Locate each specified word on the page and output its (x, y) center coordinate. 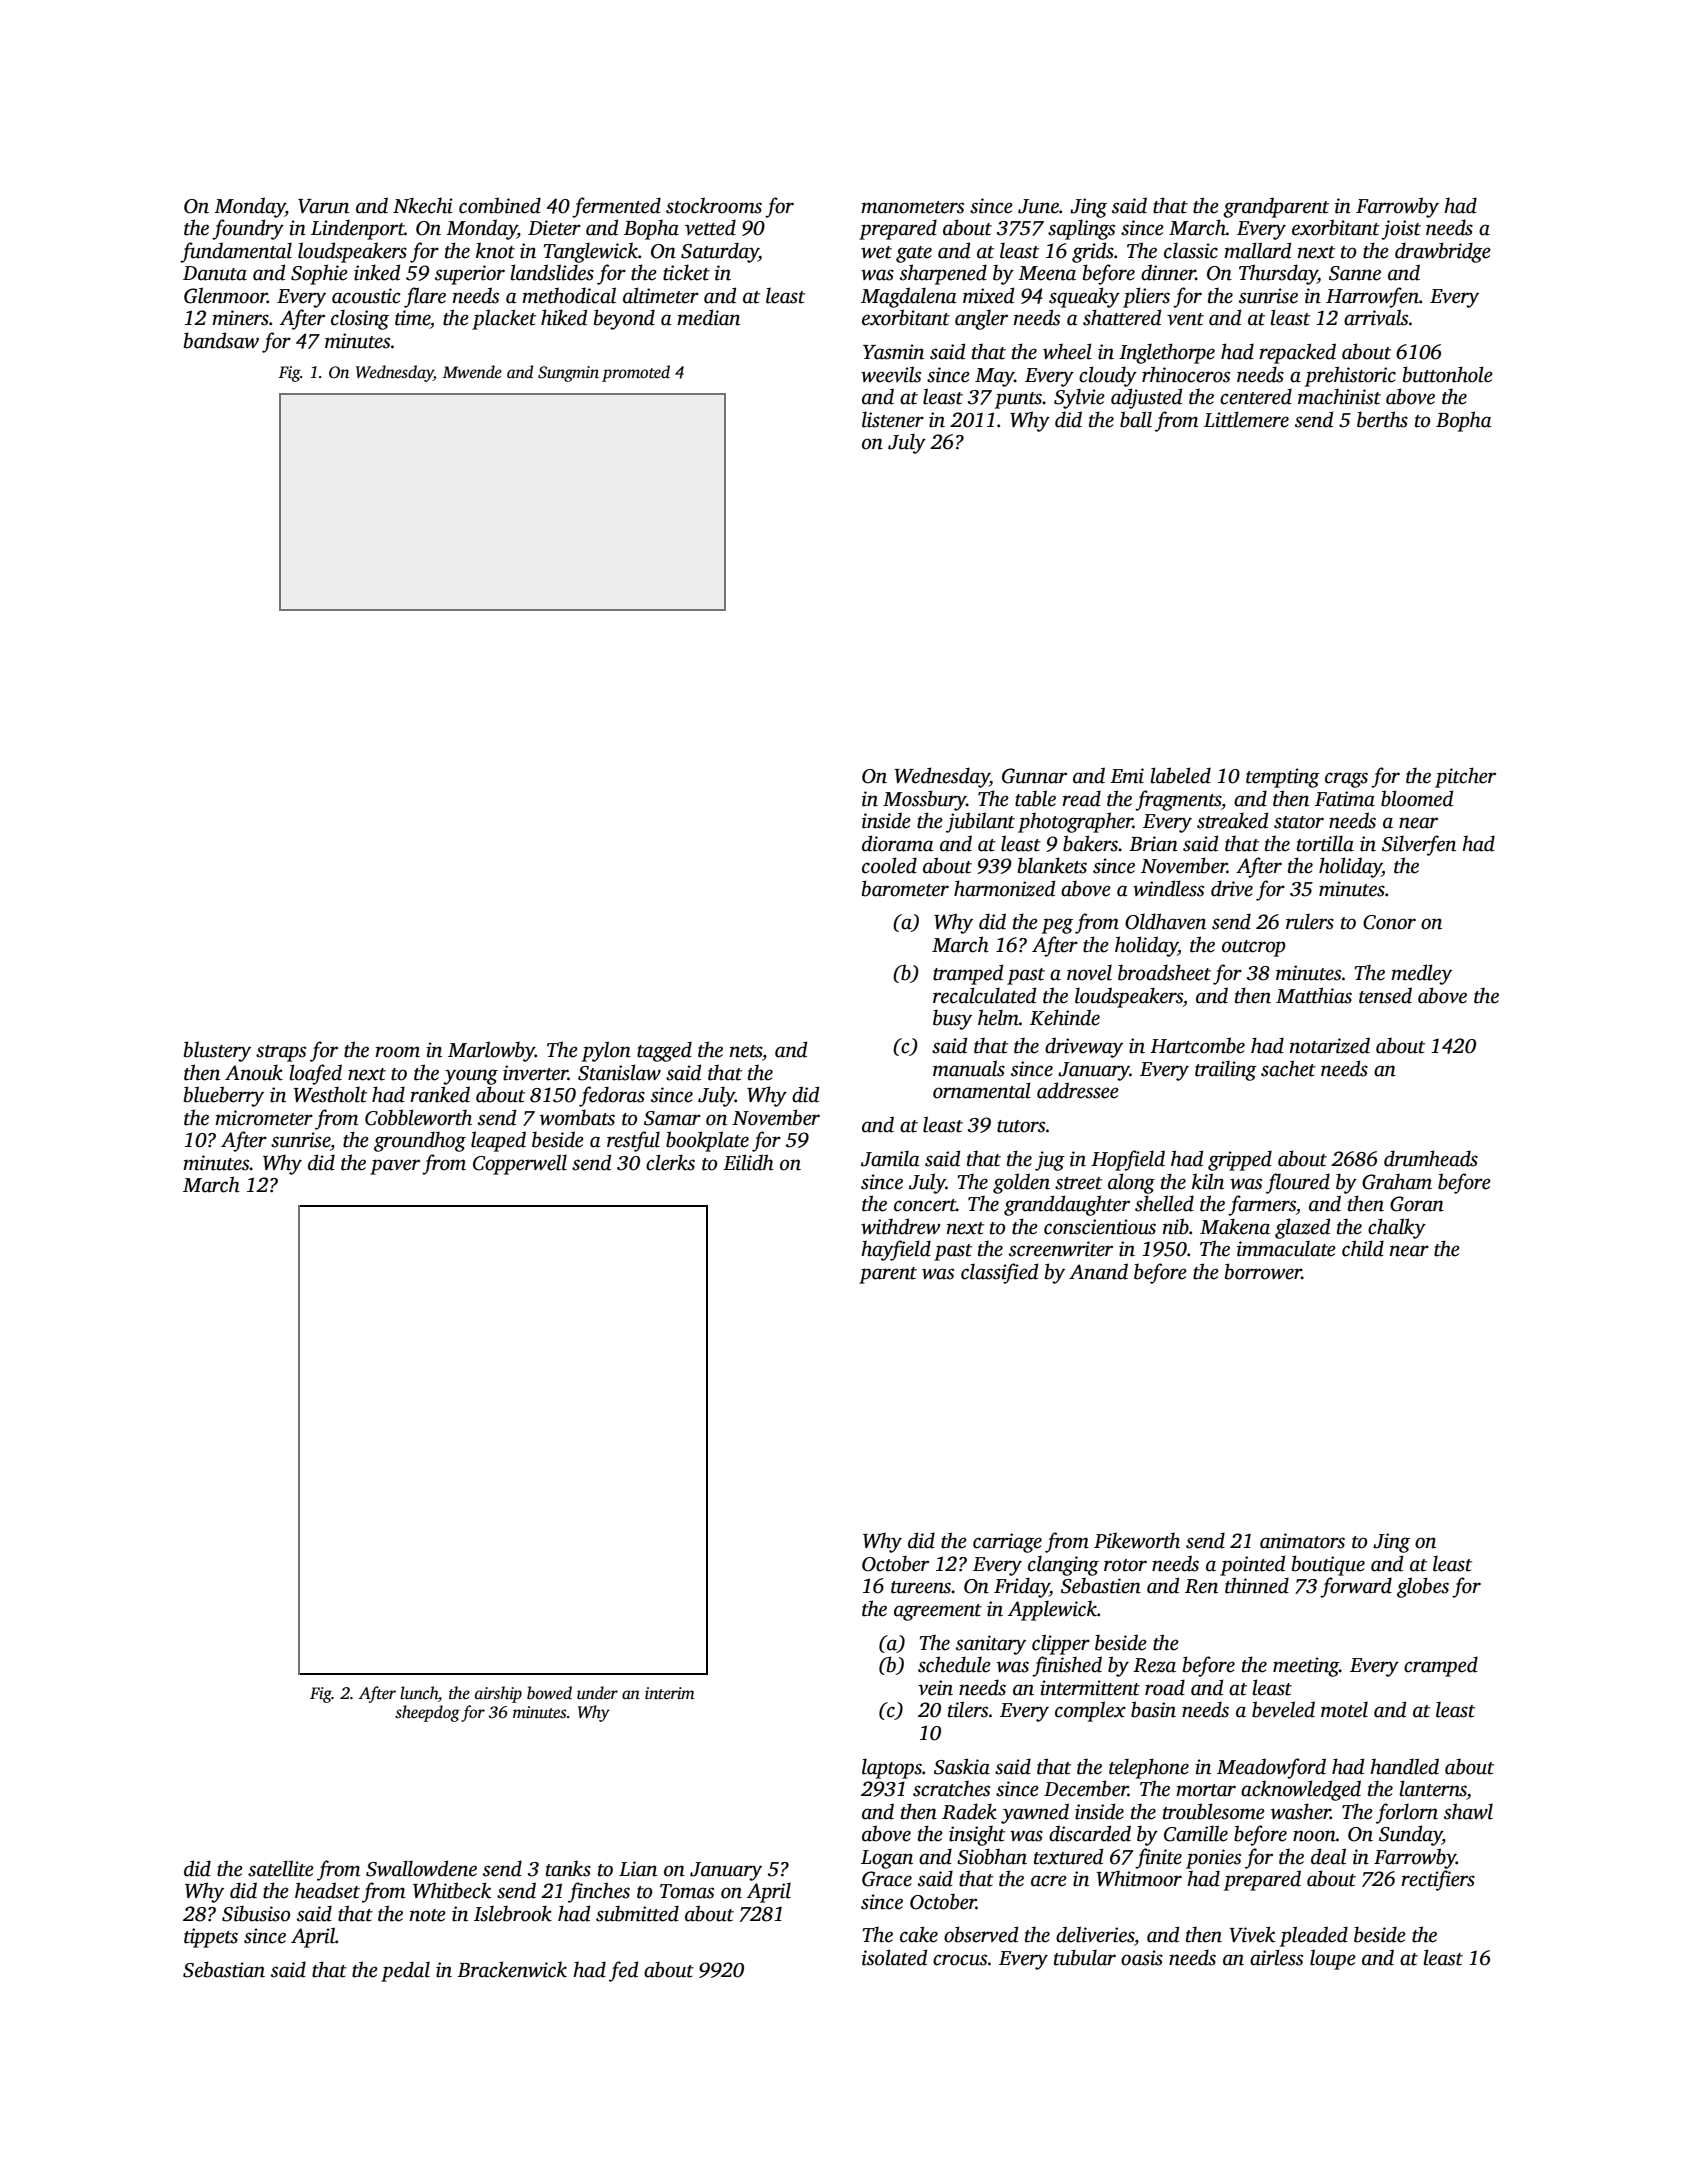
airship (498, 1694)
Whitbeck (452, 1890)
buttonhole (1448, 374)
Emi (1127, 776)
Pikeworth (1137, 1540)
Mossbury (924, 800)
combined (500, 205)
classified (999, 1273)
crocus (960, 1960)
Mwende (472, 372)
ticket (686, 272)
